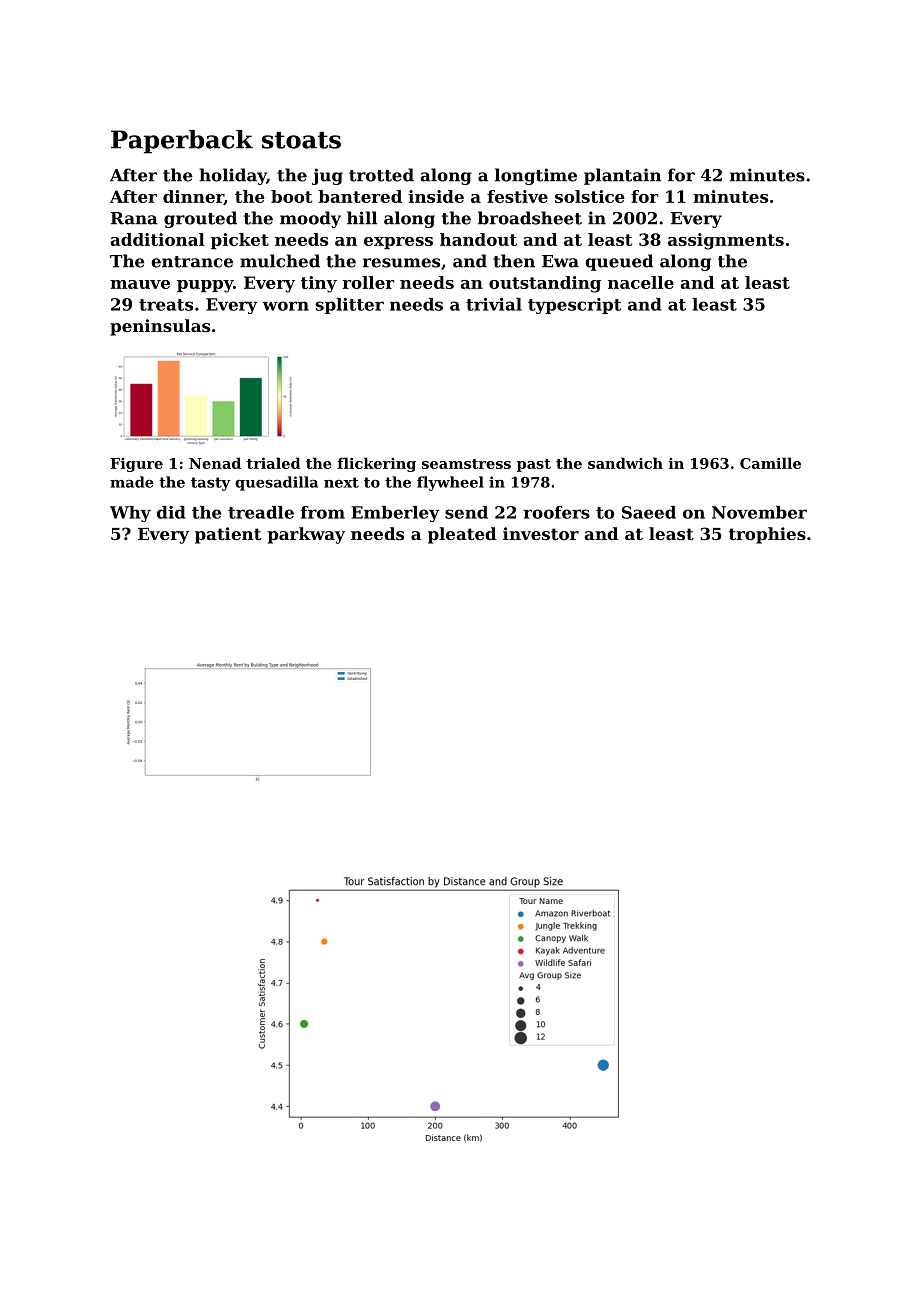 This document has height=1308, width=924. I want to click on past, so click(534, 465).
